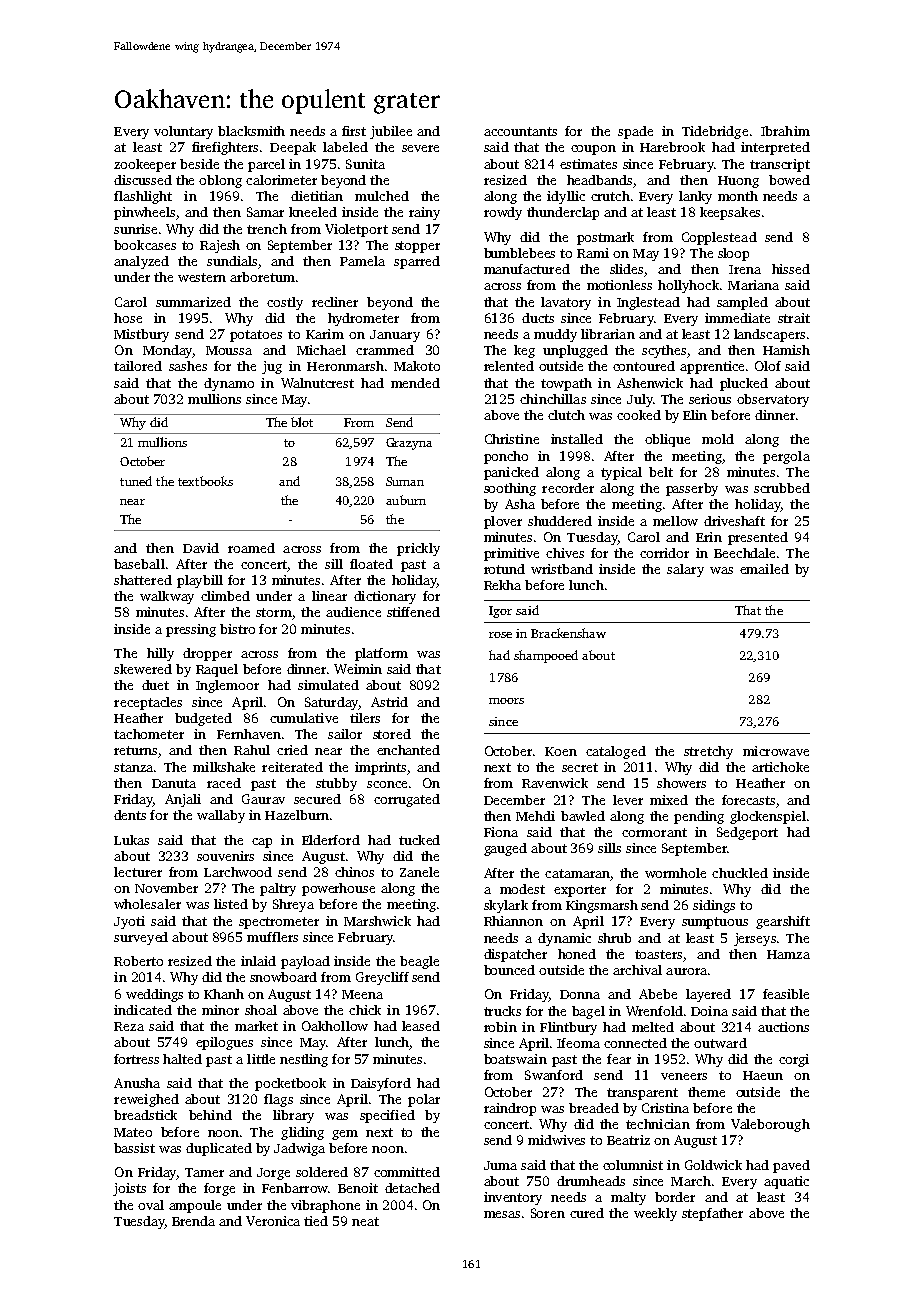 The height and width of the screenshot is (1308, 924). Describe the element at coordinates (786, 1182) in the screenshot. I see `aquatic` at that location.
